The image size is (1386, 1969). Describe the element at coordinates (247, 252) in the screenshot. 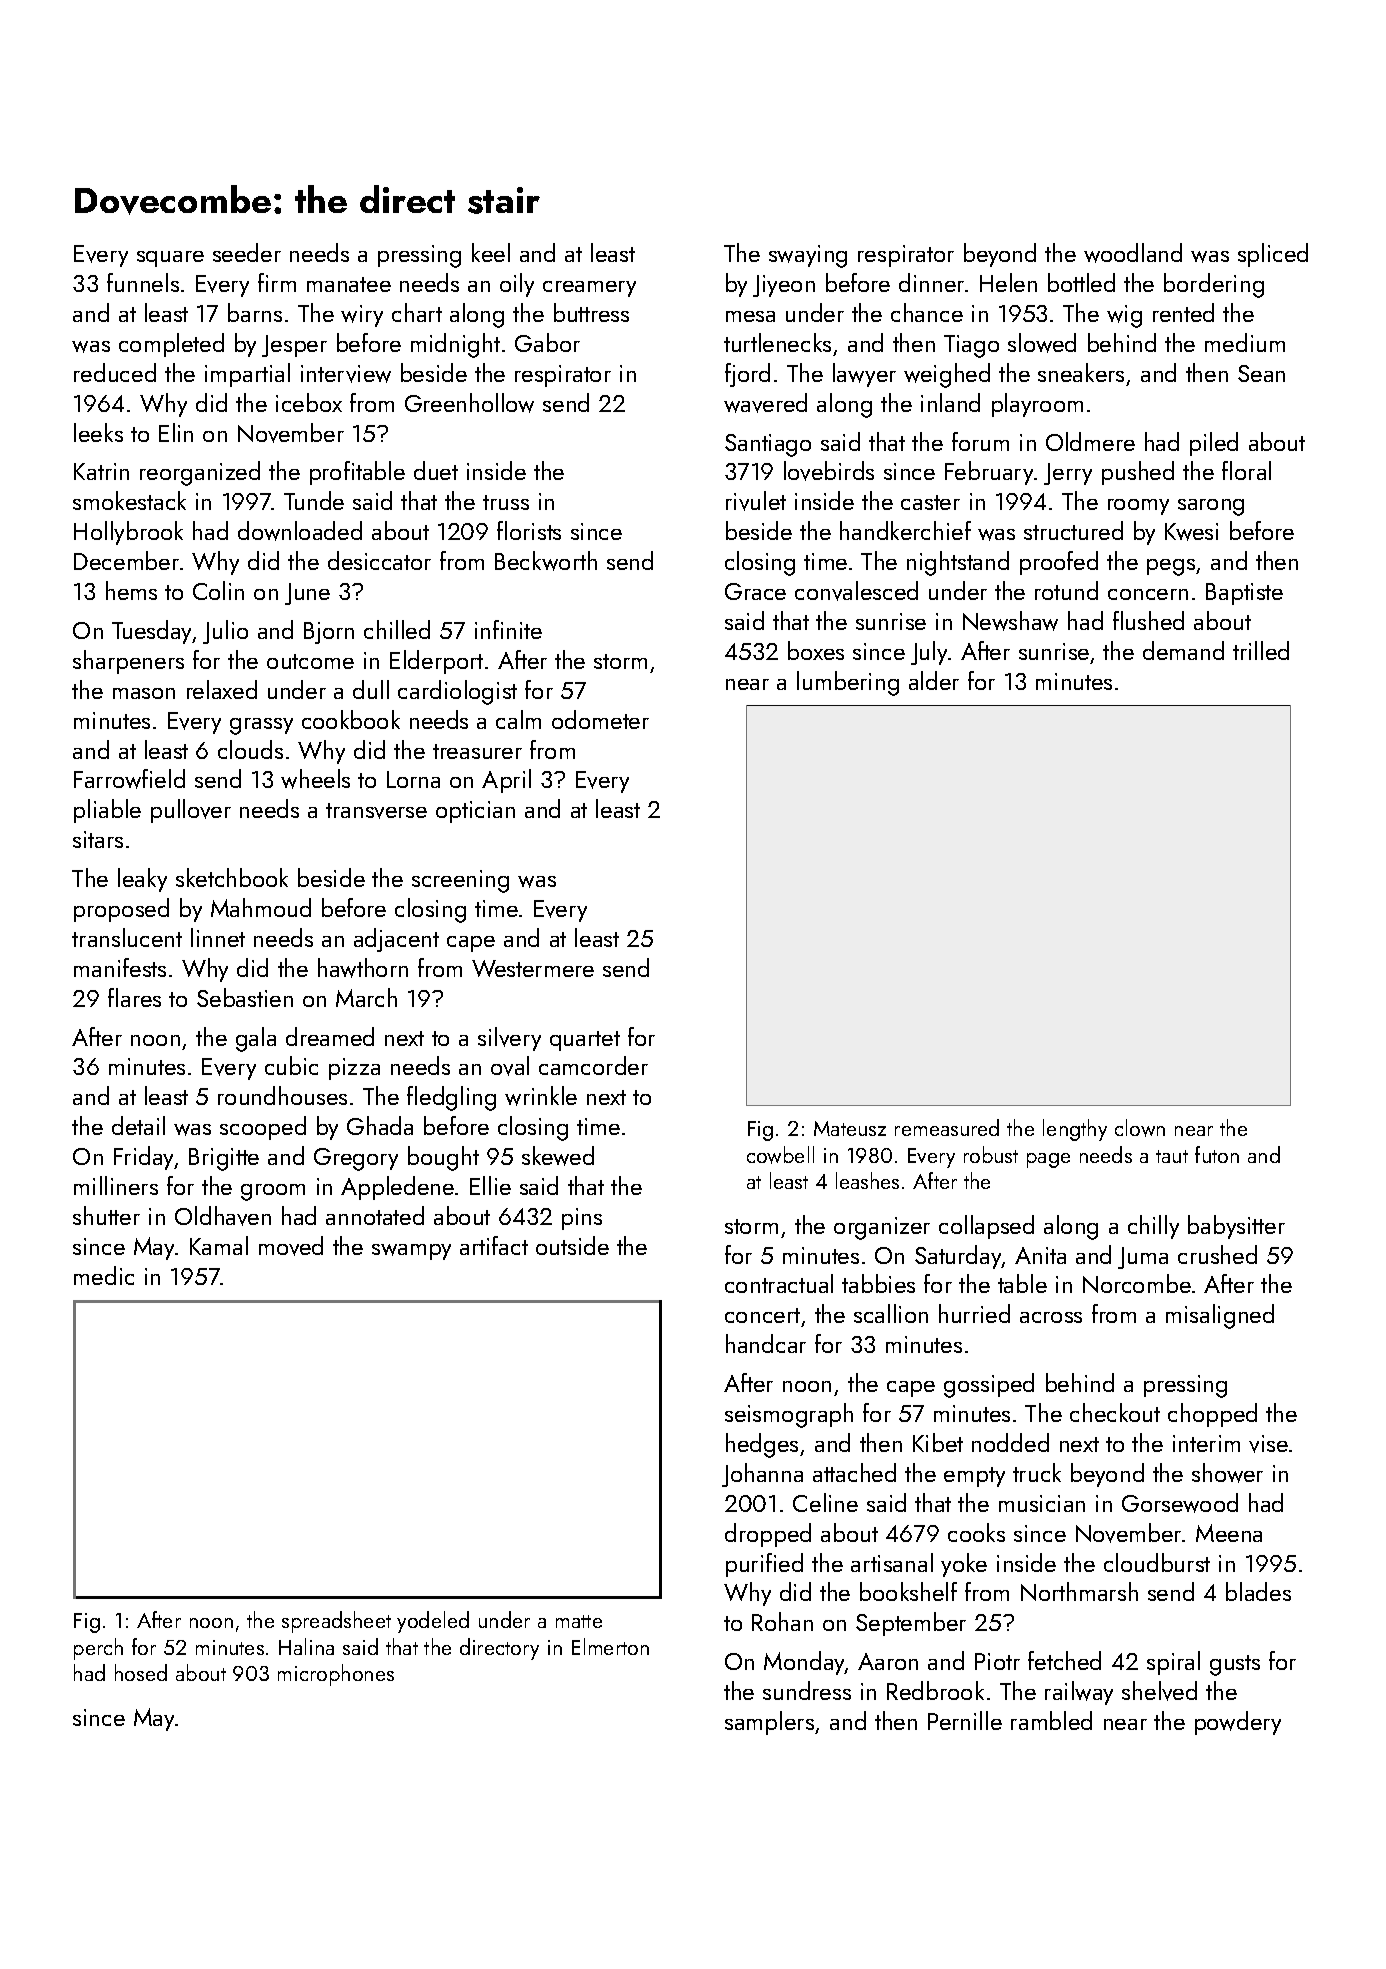

I see `seeder` at that location.
